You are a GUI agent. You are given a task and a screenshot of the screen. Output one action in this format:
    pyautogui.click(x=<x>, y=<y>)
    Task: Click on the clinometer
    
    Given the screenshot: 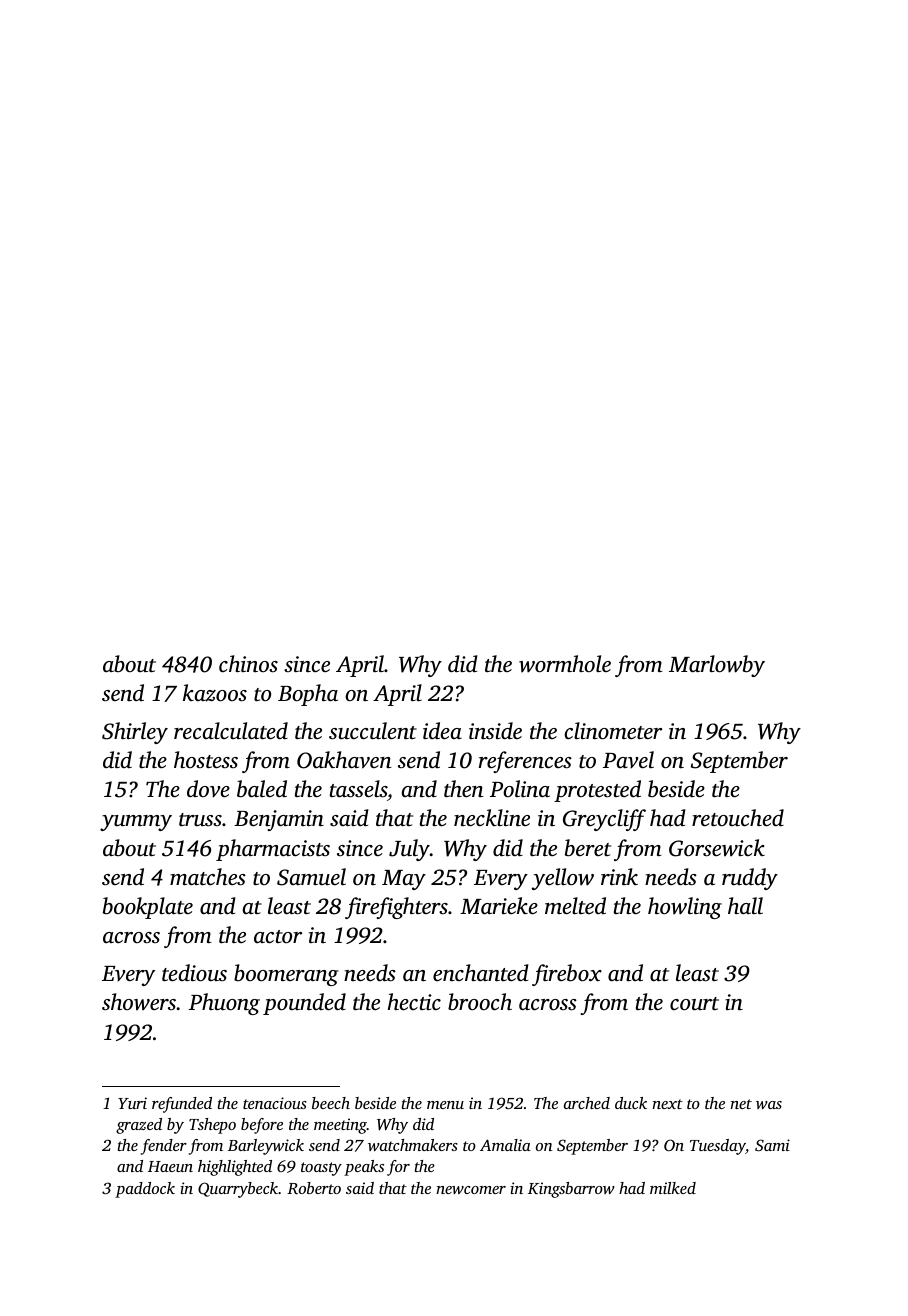 What is the action you would take?
    pyautogui.click(x=613, y=731)
